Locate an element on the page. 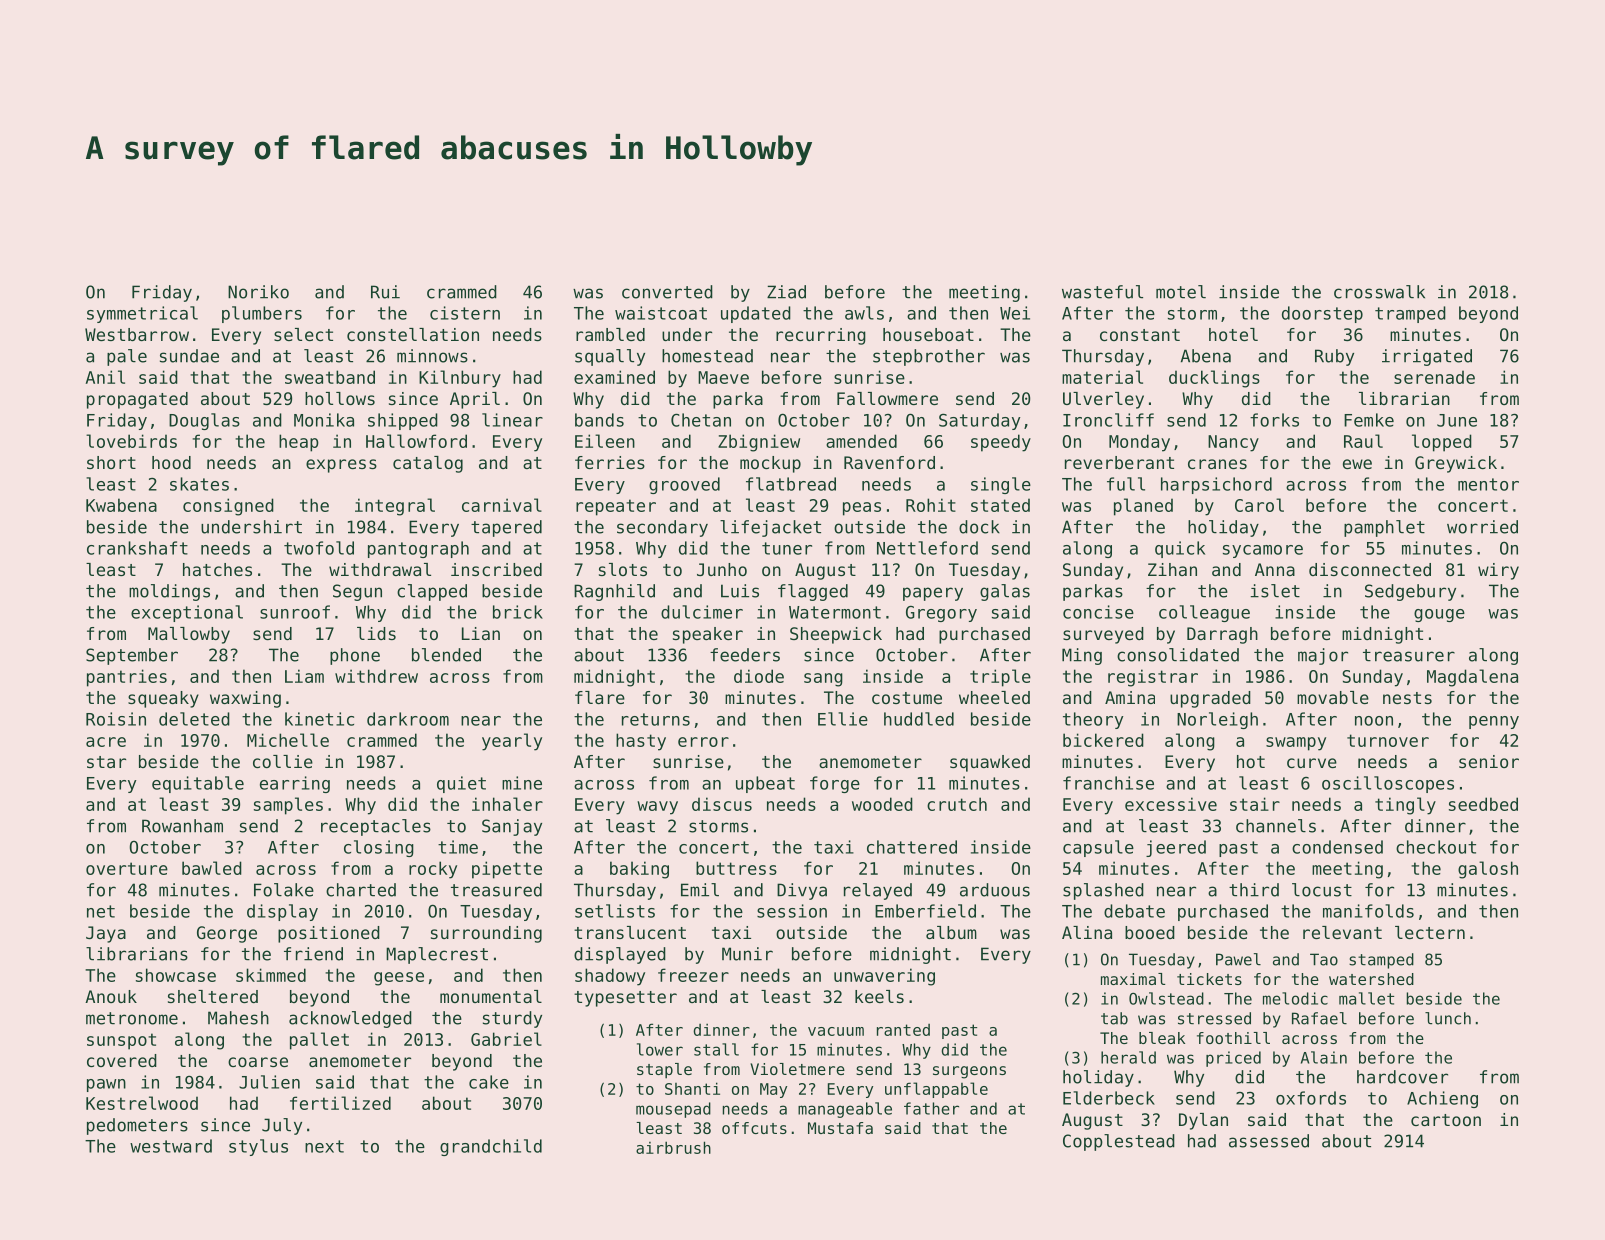 The image size is (1605, 1240). major is located at coordinates (1323, 656).
